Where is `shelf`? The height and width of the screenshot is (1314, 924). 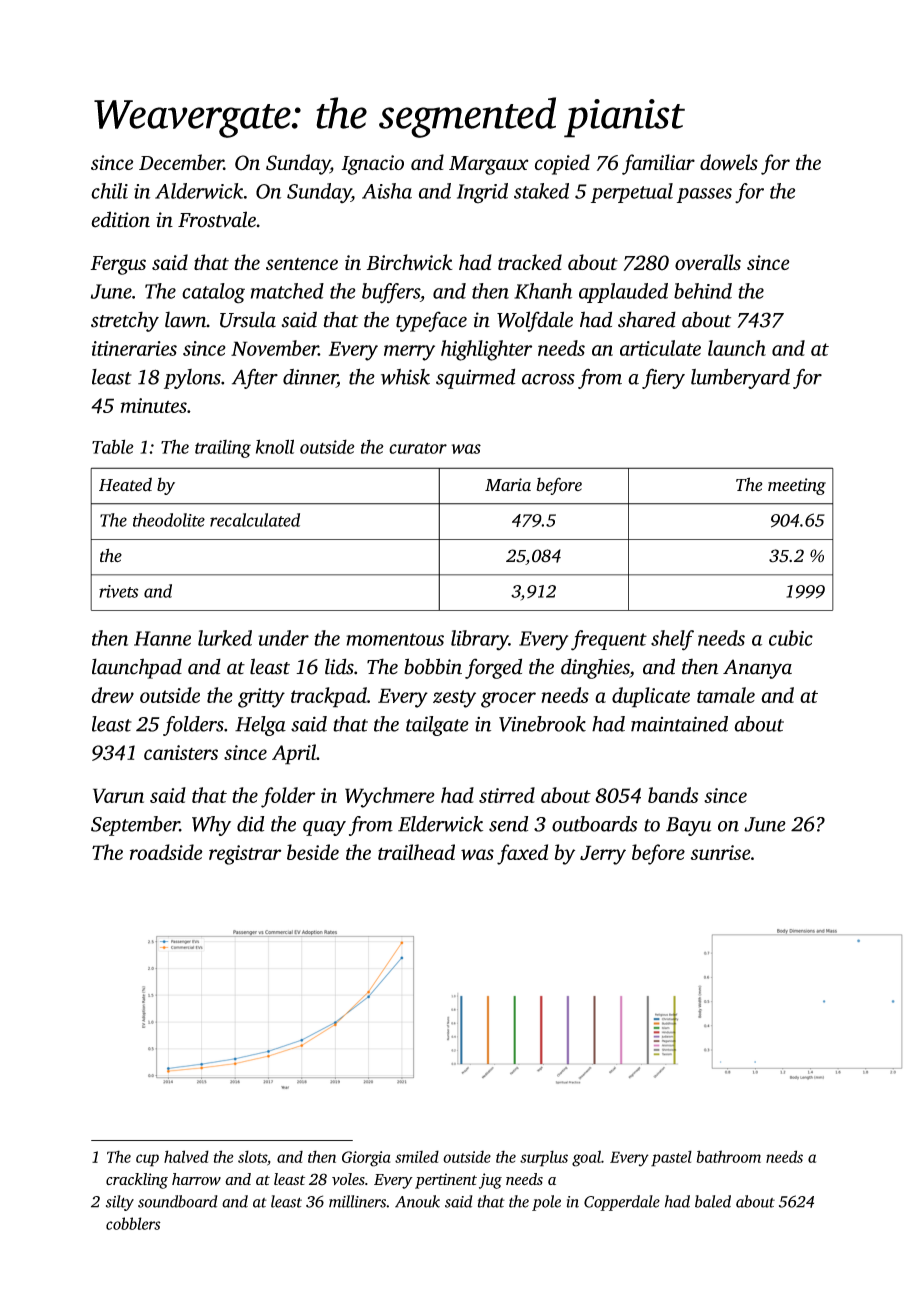
shelf is located at coordinates (672, 640).
